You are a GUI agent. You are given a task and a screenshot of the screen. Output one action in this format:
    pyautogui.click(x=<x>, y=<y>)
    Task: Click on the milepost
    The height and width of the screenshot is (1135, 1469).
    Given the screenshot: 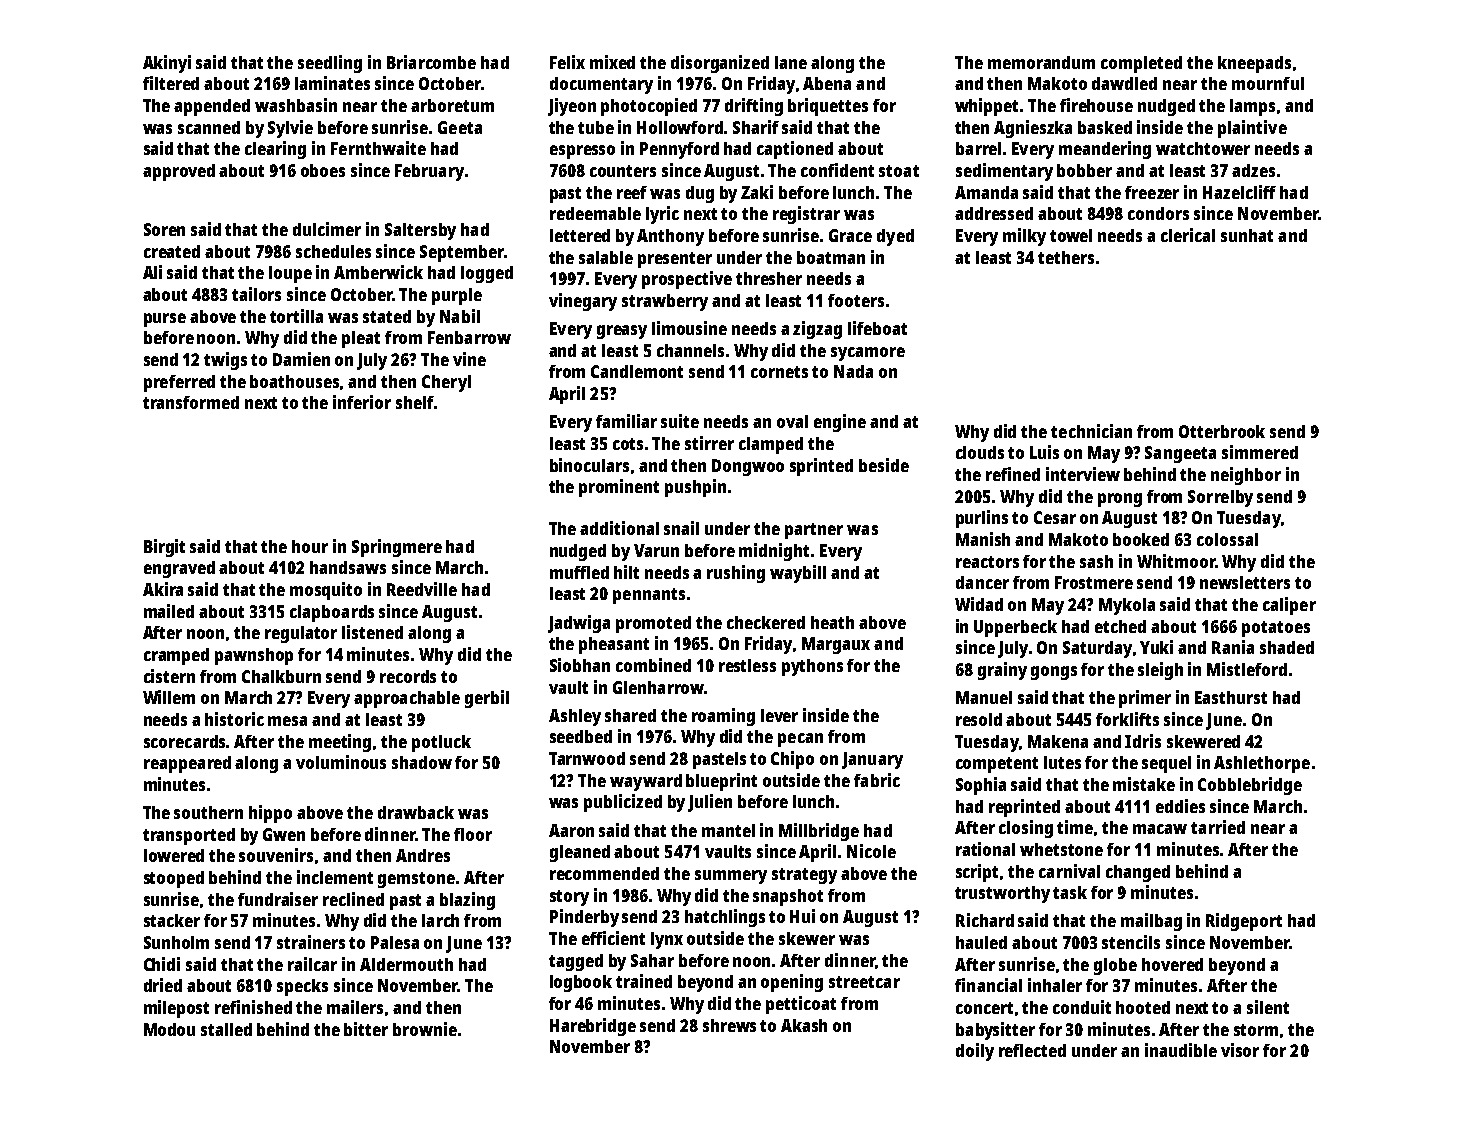 What is the action you would take?
    pyautogui.click(x=176, y=1009)
